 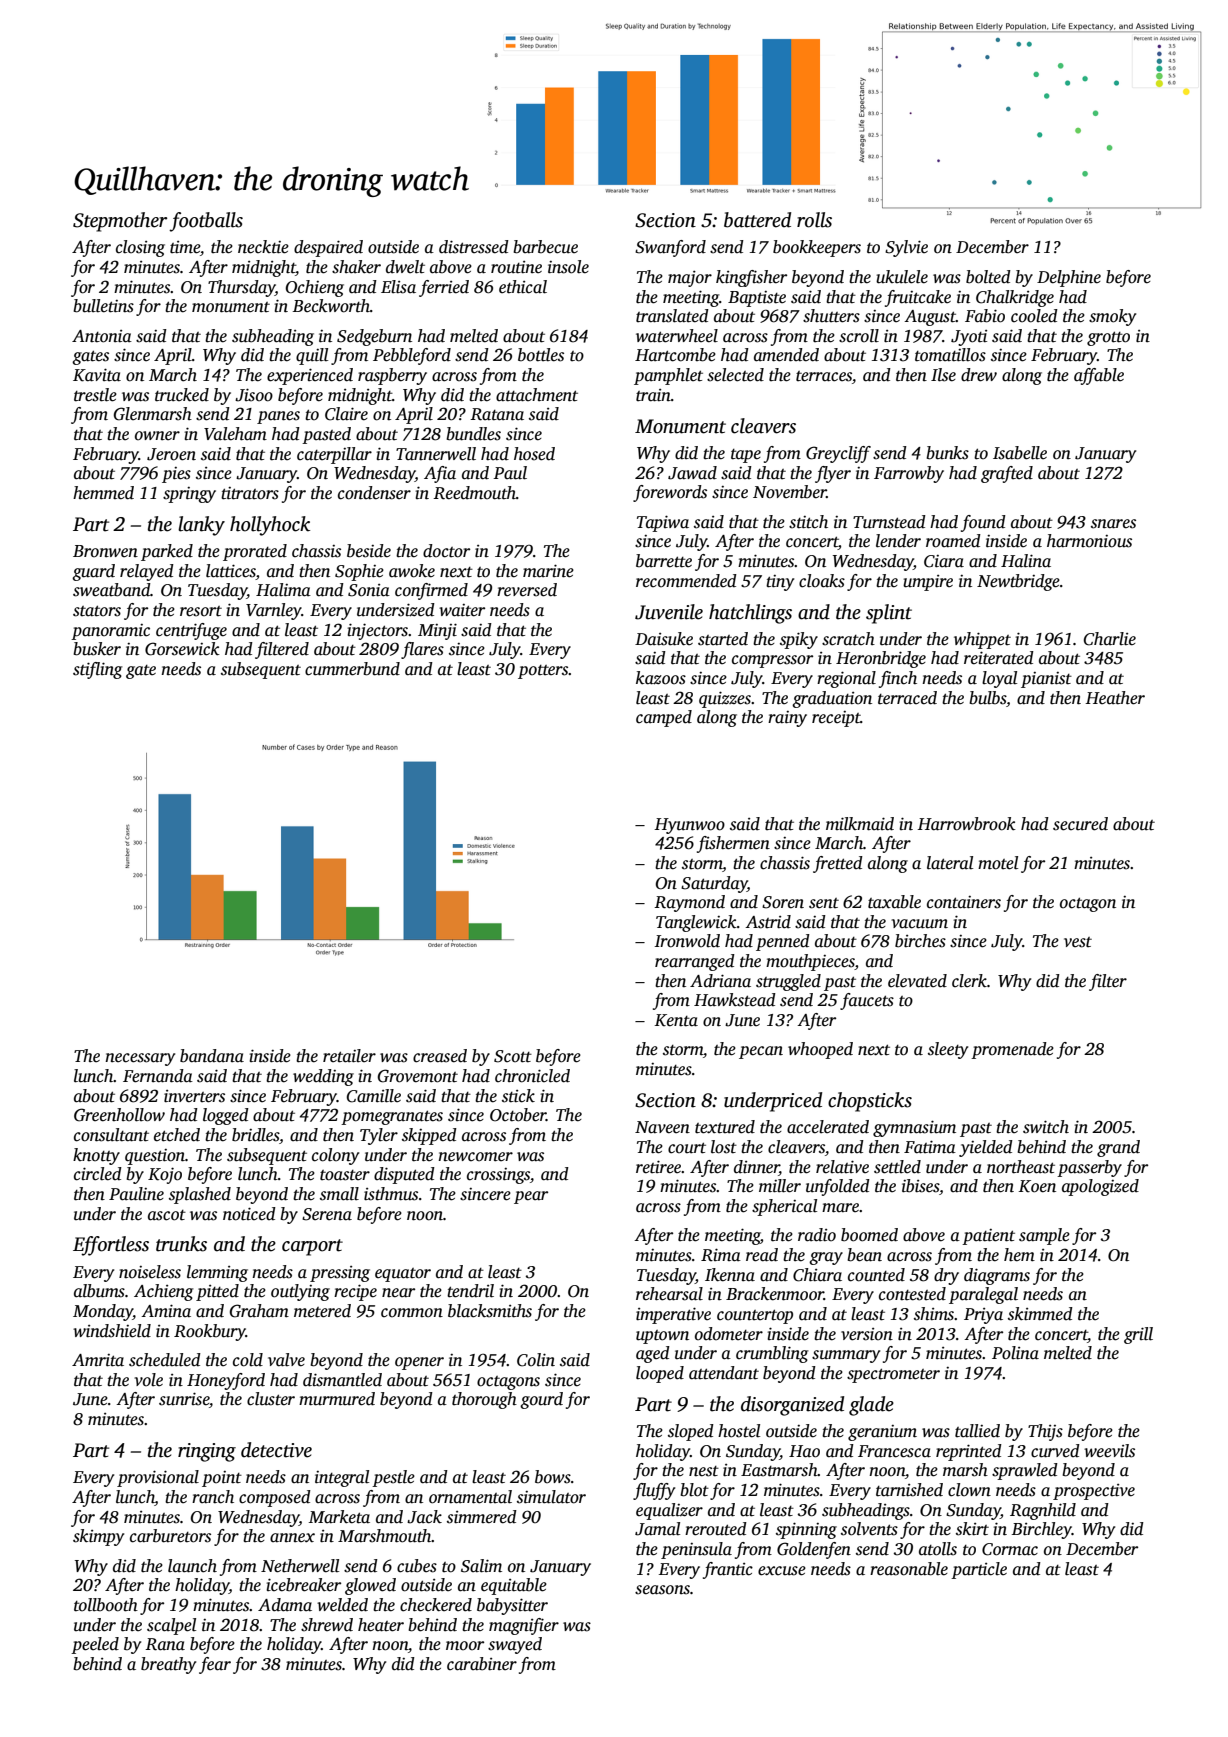 What do you see at coordinates (836, 719) in the screenshot?
I see `receipt` at bounding box center [836, 719].
